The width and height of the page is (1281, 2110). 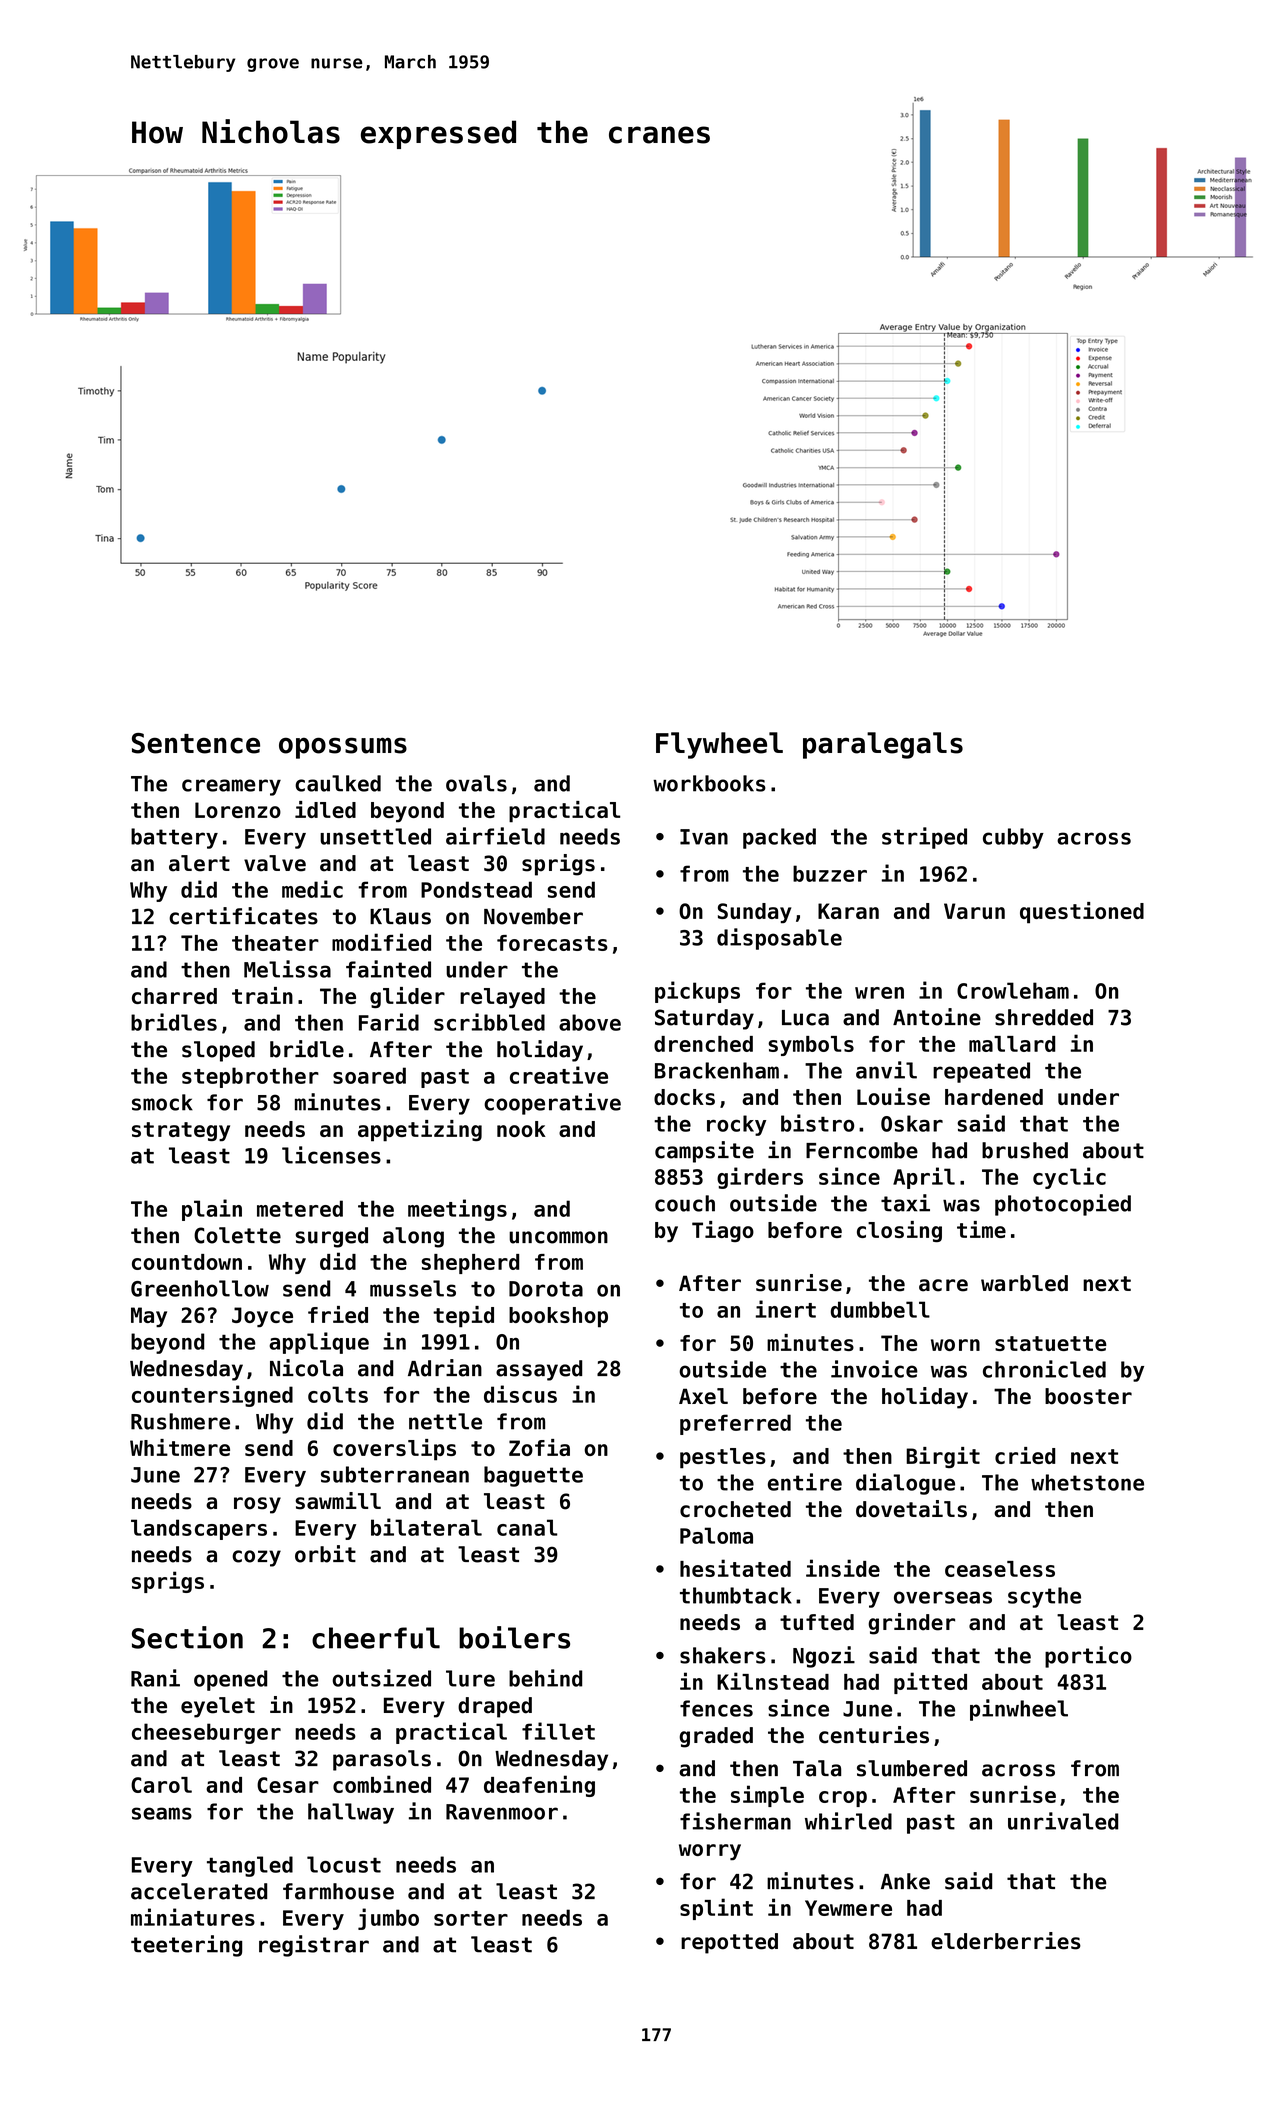 What do you see at coordinates (883, 745) in the page?
I see `paralegals` at bounding box center [883, 745].
